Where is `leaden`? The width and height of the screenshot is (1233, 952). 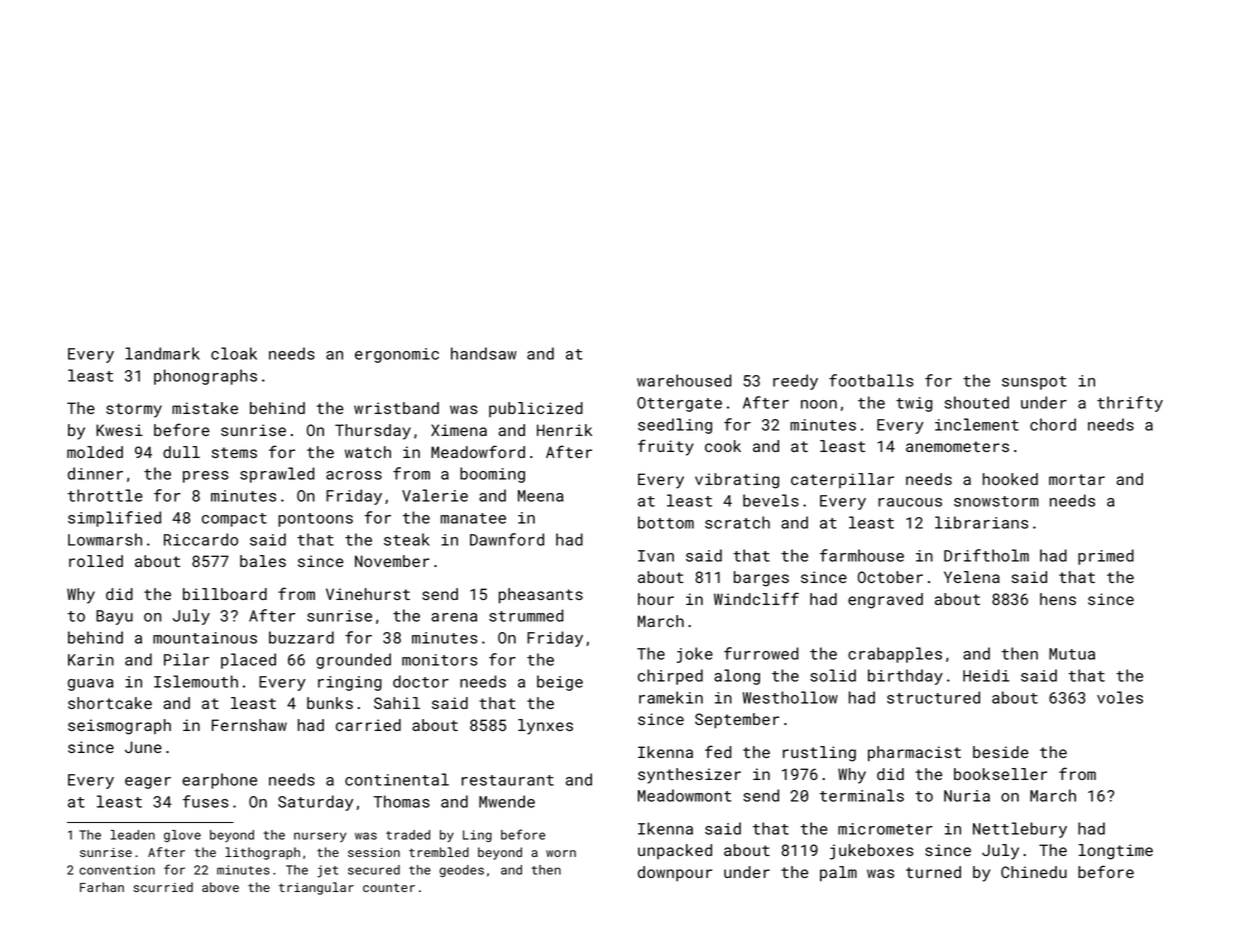 leaden is located at coordinates (133, 835).
